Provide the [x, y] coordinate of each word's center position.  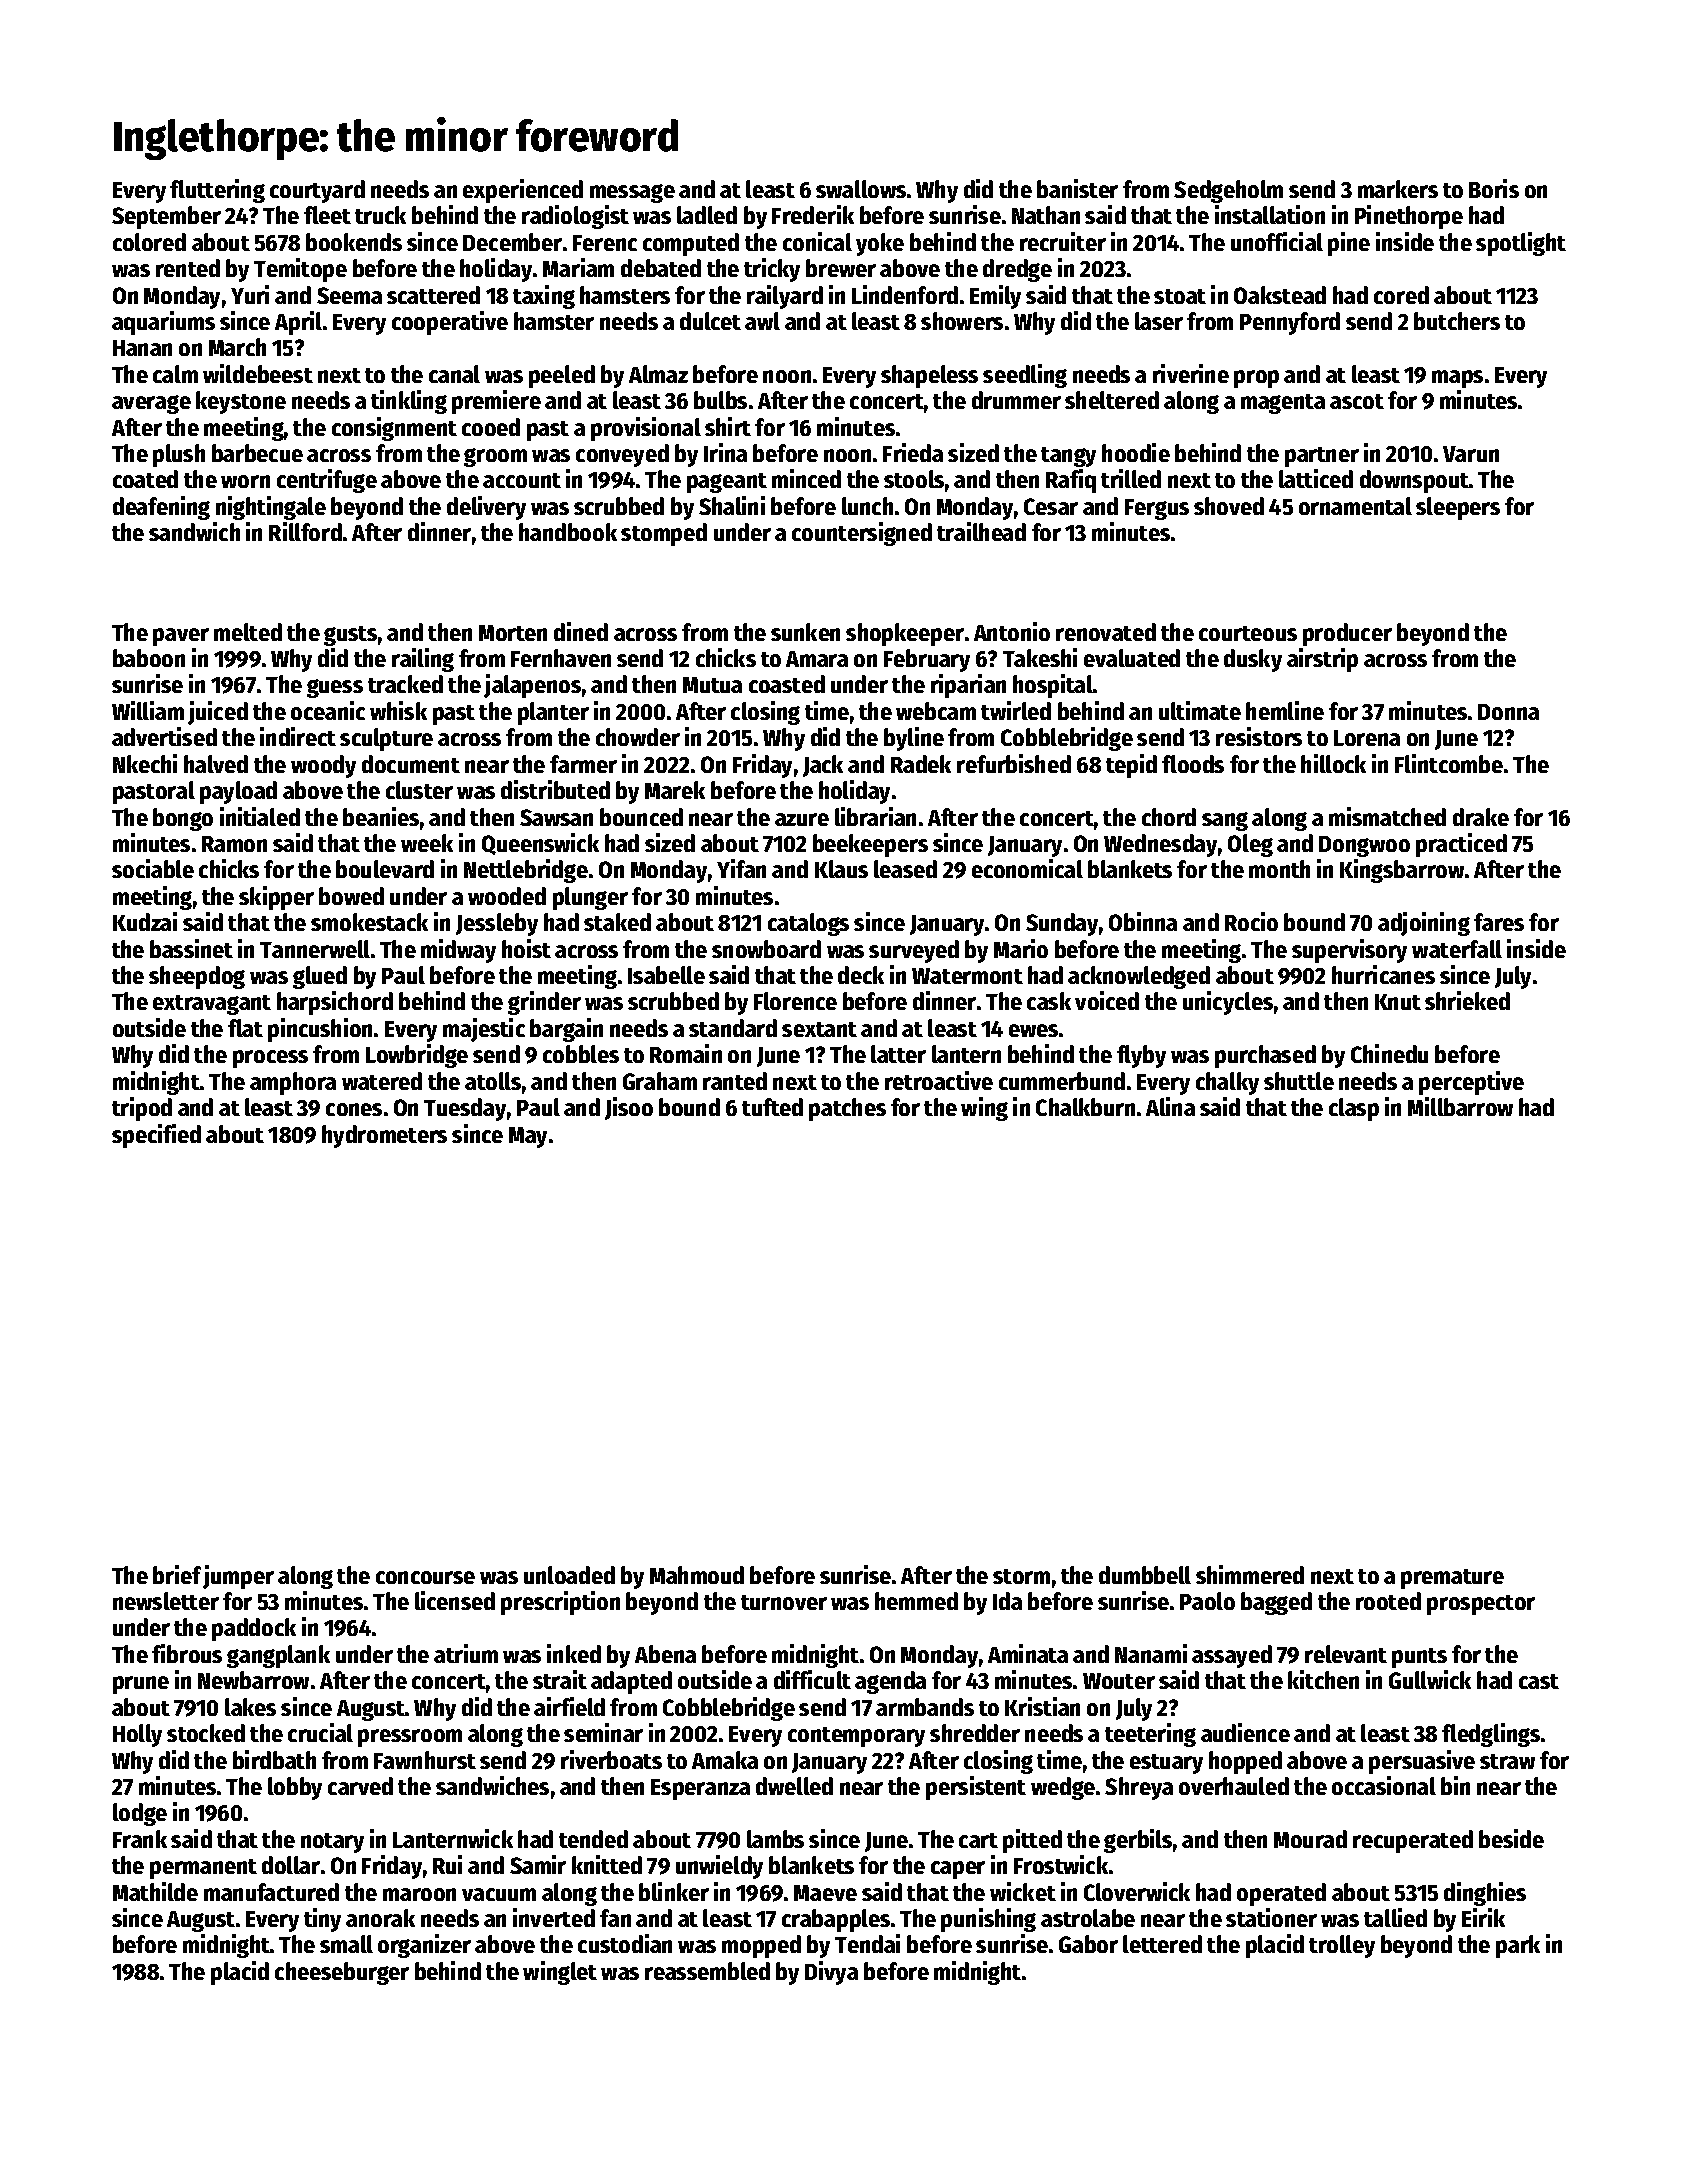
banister [1077, 188]
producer [1347, 634]
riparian [968, 686]
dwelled [794, 1786]
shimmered [1250, 1574]
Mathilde [155, 1891]
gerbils [1138, 1841]
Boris [1494, 188]
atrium [466, 1653]
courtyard [317, 191]
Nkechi [145, 763]
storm [1021, 1576]
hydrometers [384, 1136]
